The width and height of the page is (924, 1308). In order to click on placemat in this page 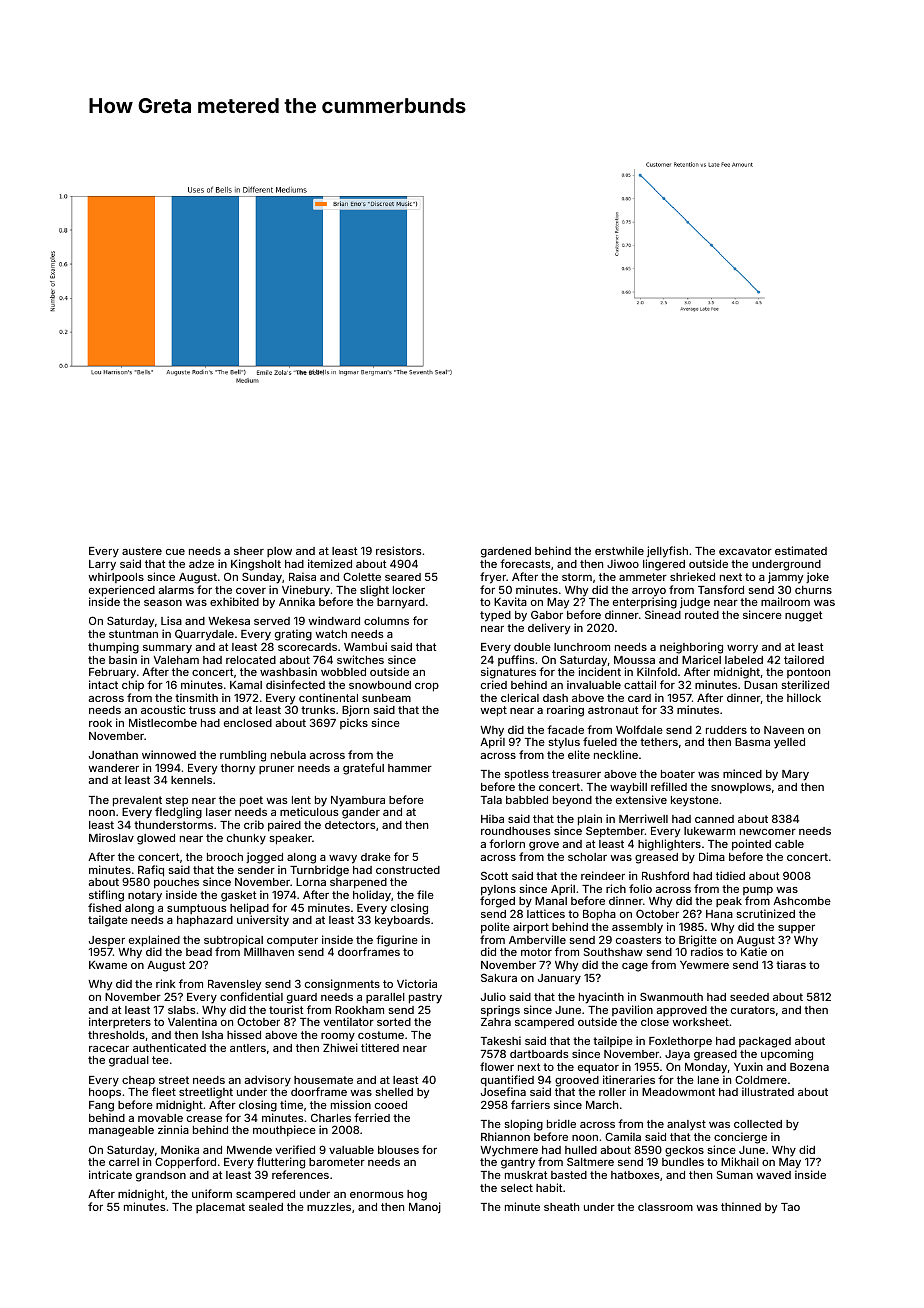, I will do `click(220, 1208)`.
